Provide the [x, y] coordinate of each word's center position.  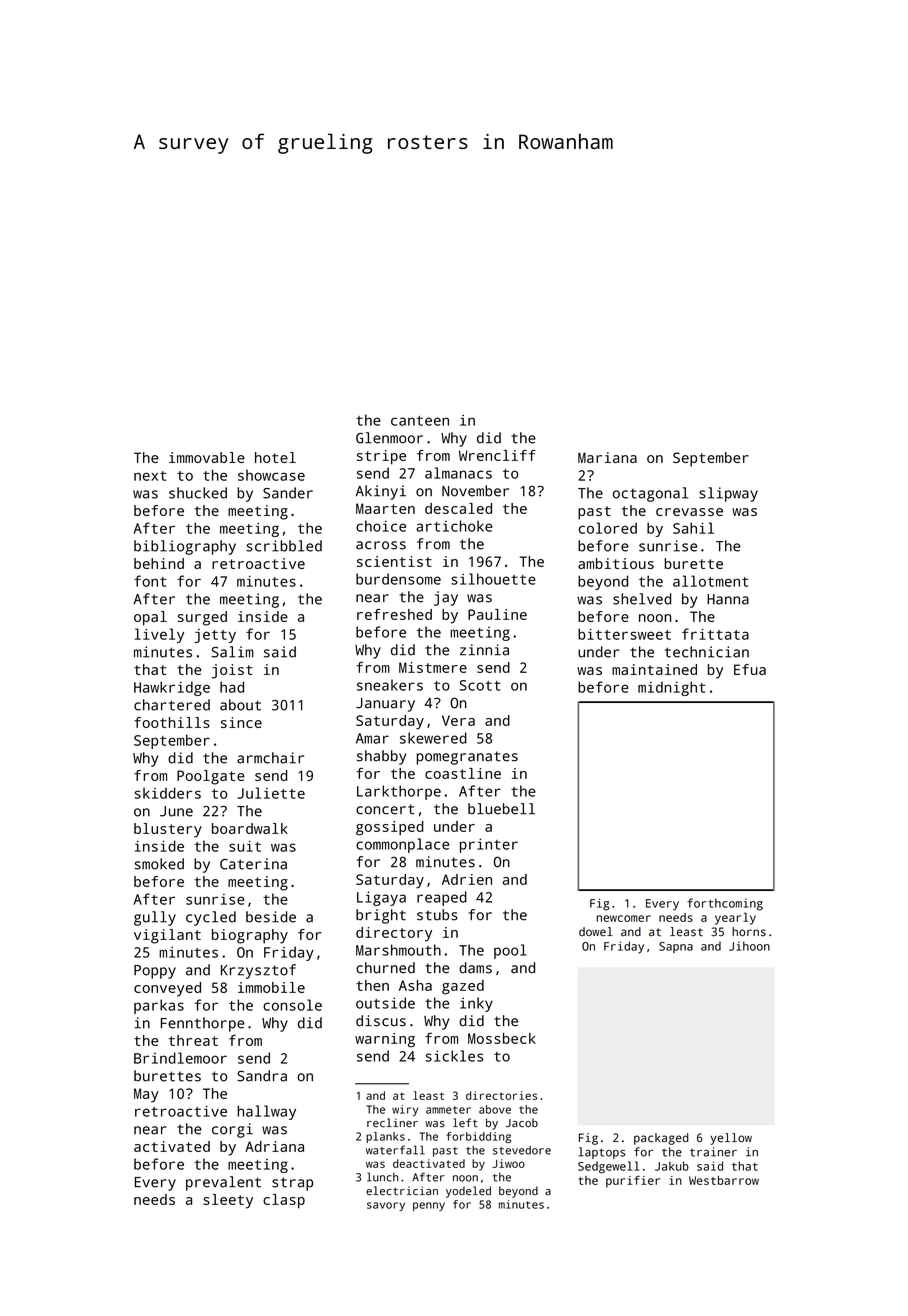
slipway [728, 494]
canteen [420, 421]
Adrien [467, 879]
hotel [275, 457]
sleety [228, 1201]
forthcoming [725, 904]
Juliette [271, 793]
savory [386, 1206]
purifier [633, 1182]
